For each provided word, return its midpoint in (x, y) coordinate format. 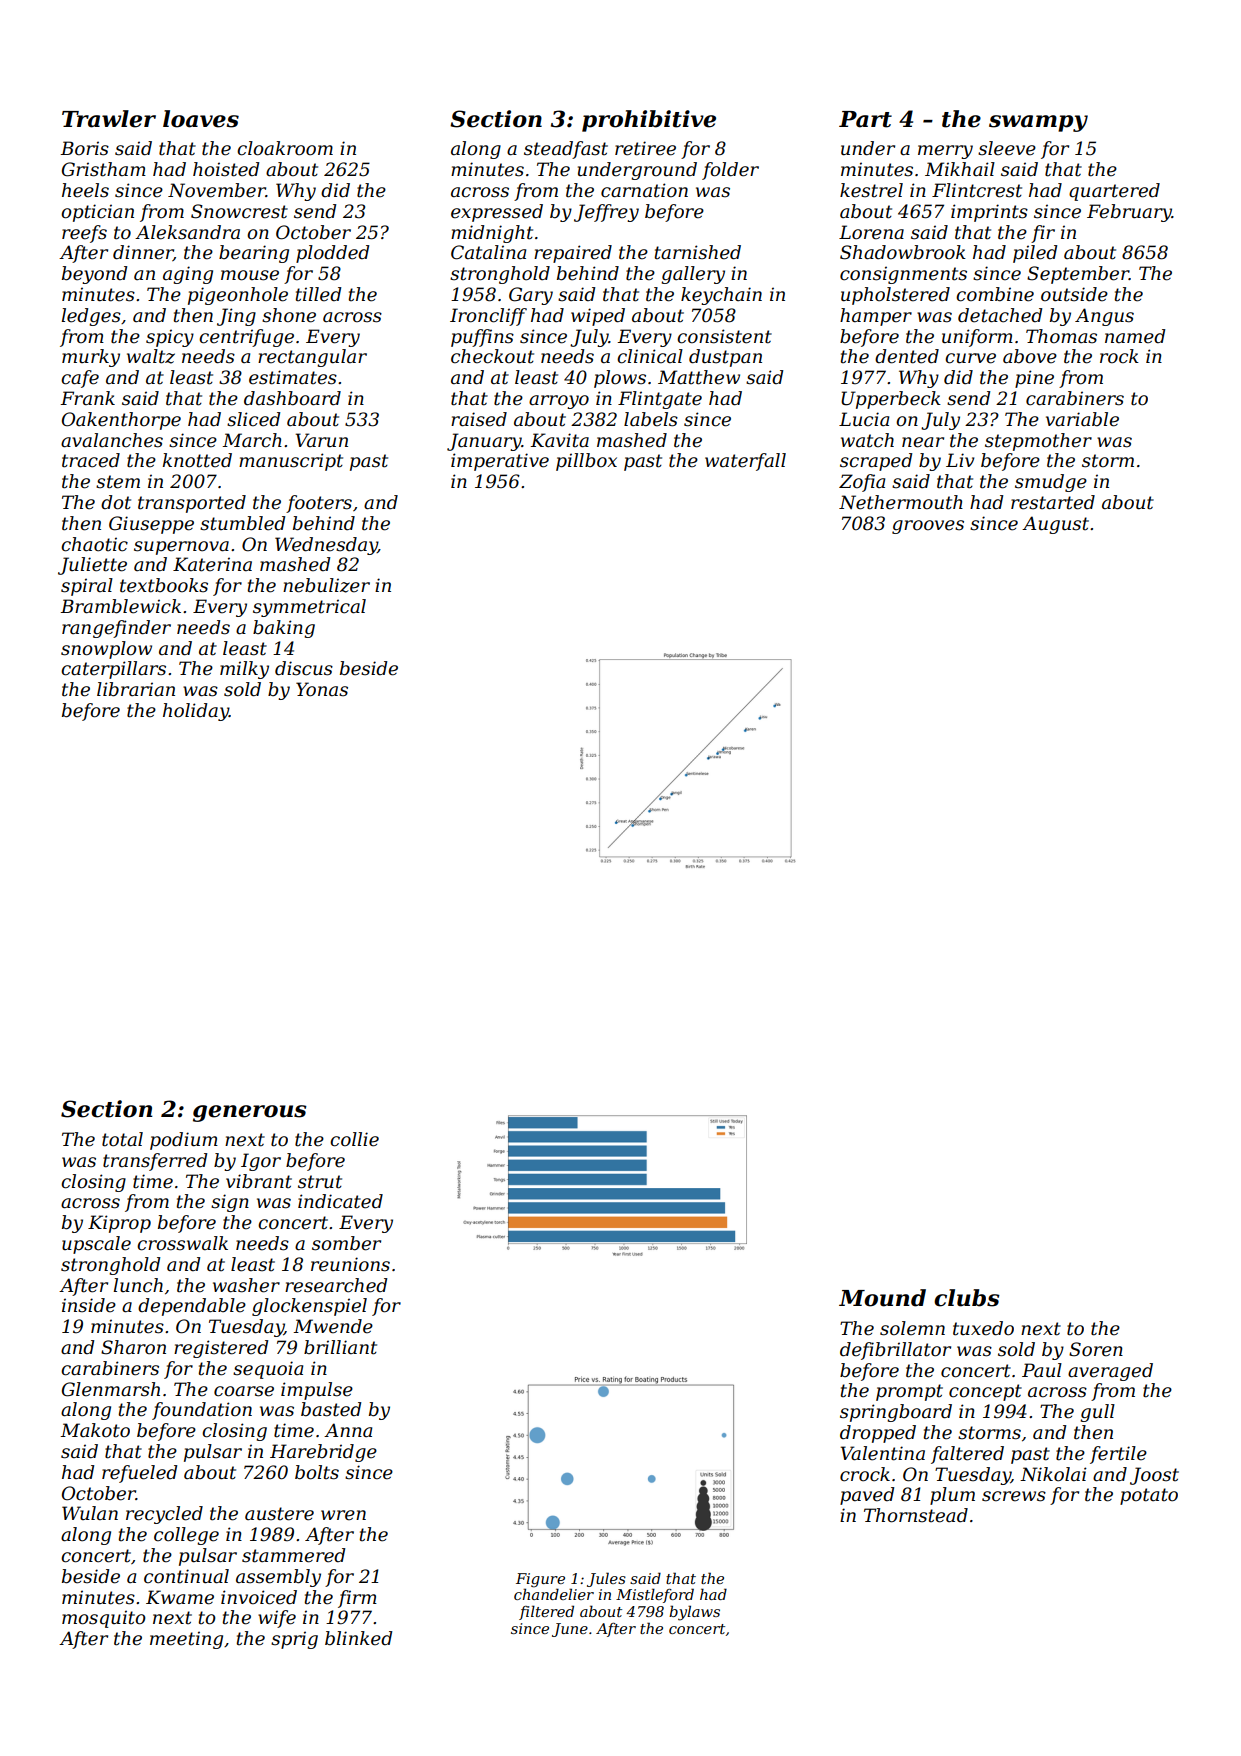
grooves (928, 527)
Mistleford (655, 1595)
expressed (497, 213)
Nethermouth (901, 502)
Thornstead (916, 1515)
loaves (201, 119)
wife (277, 1619)
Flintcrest (977, 190)
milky (244, 670)
